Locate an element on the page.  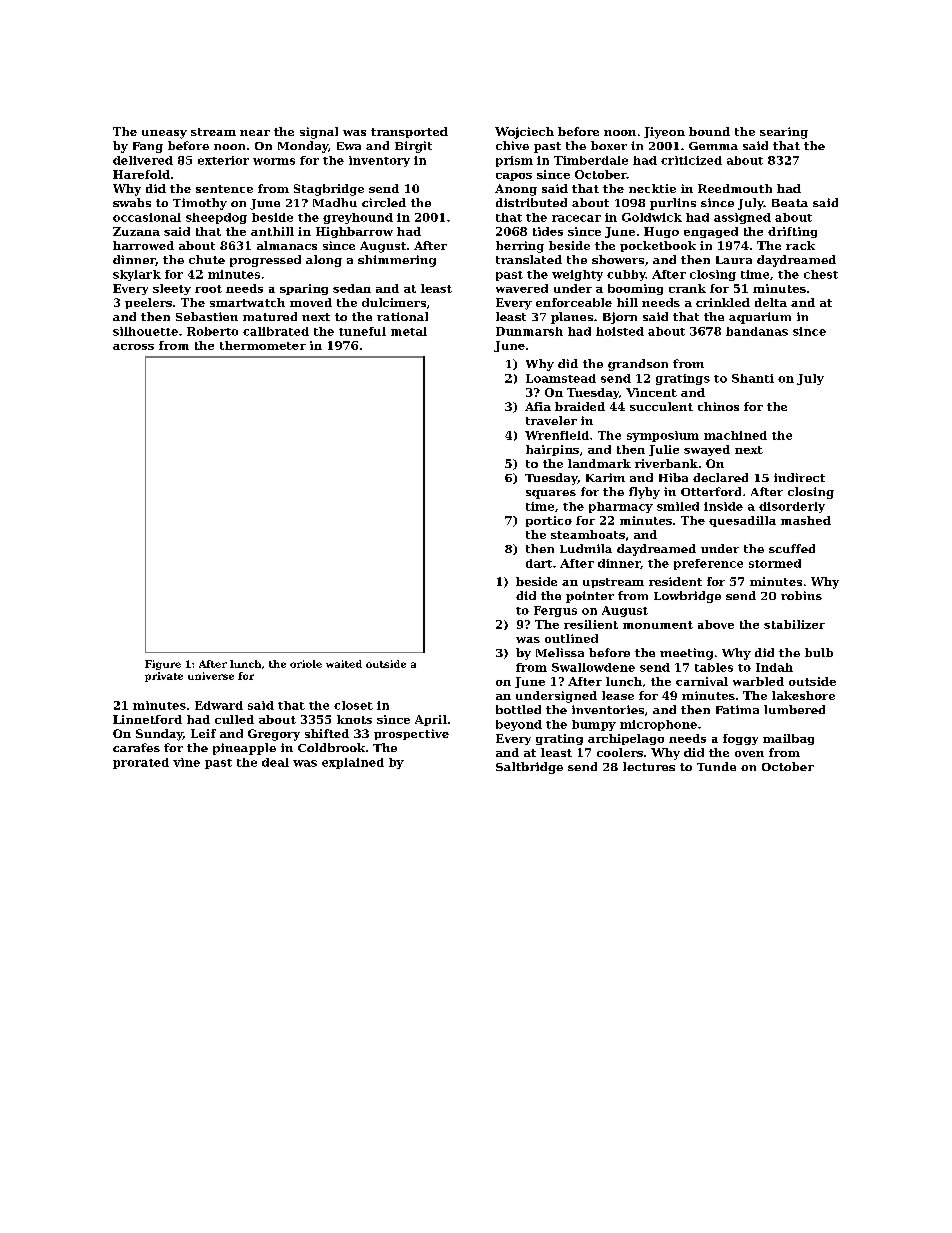
dart is located at coordinates (539, 563).
